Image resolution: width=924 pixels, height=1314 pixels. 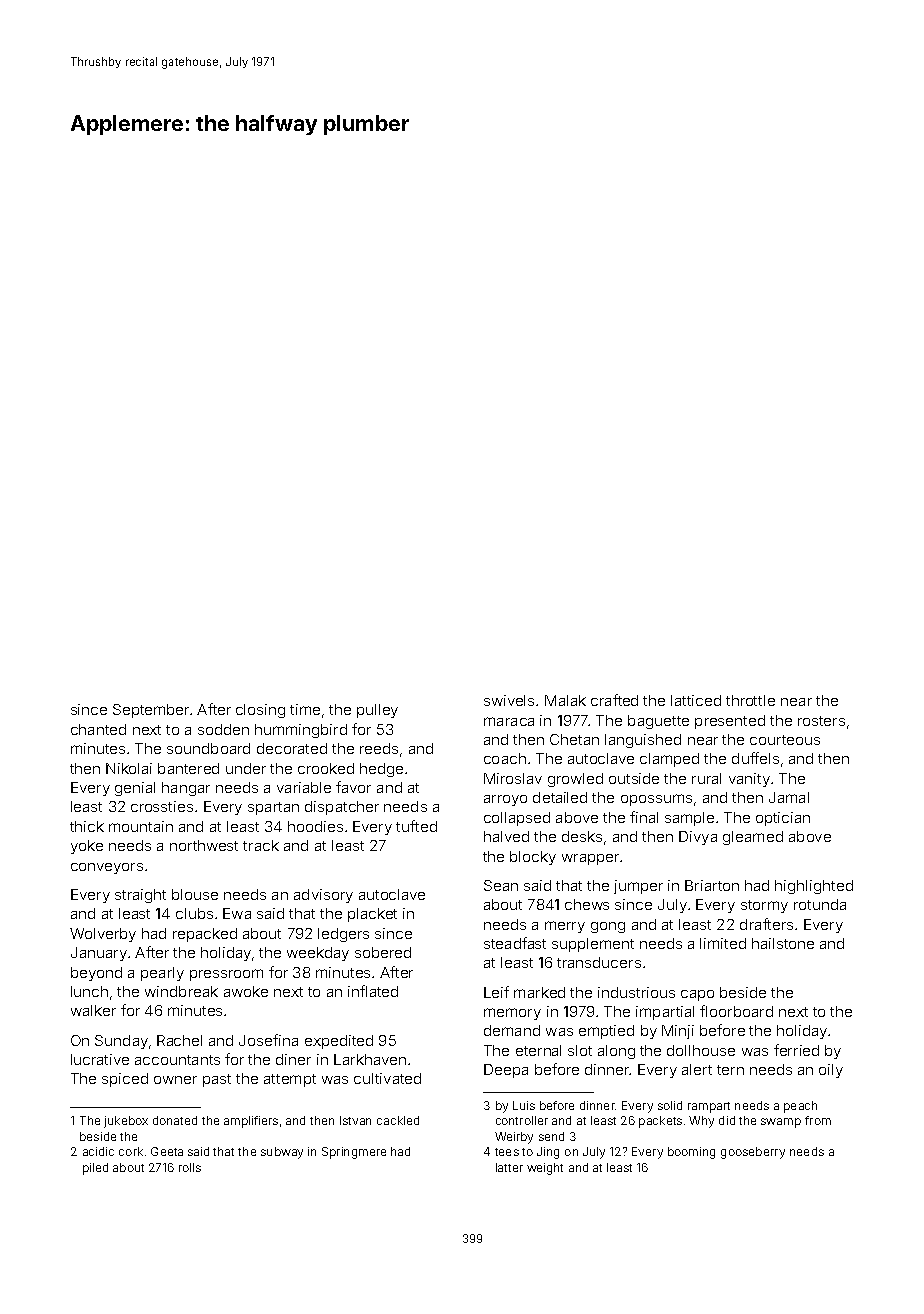 I want to click on Wolverby, so click(x=103, y=935).
